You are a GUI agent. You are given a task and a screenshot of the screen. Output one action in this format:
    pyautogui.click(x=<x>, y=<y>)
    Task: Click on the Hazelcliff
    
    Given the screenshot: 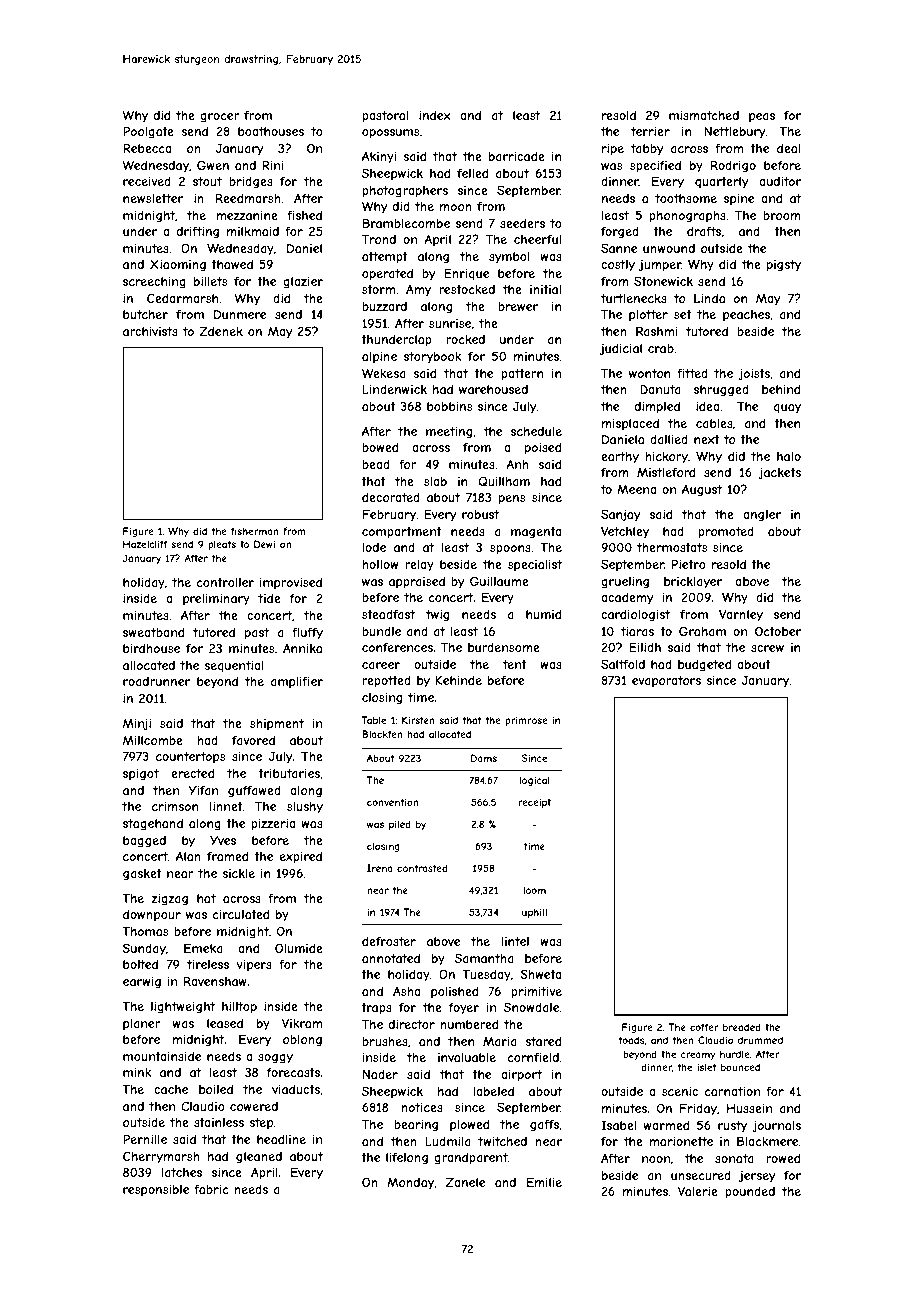 What is the action you would take?
    pyautogui.click(x=145, y=544)
